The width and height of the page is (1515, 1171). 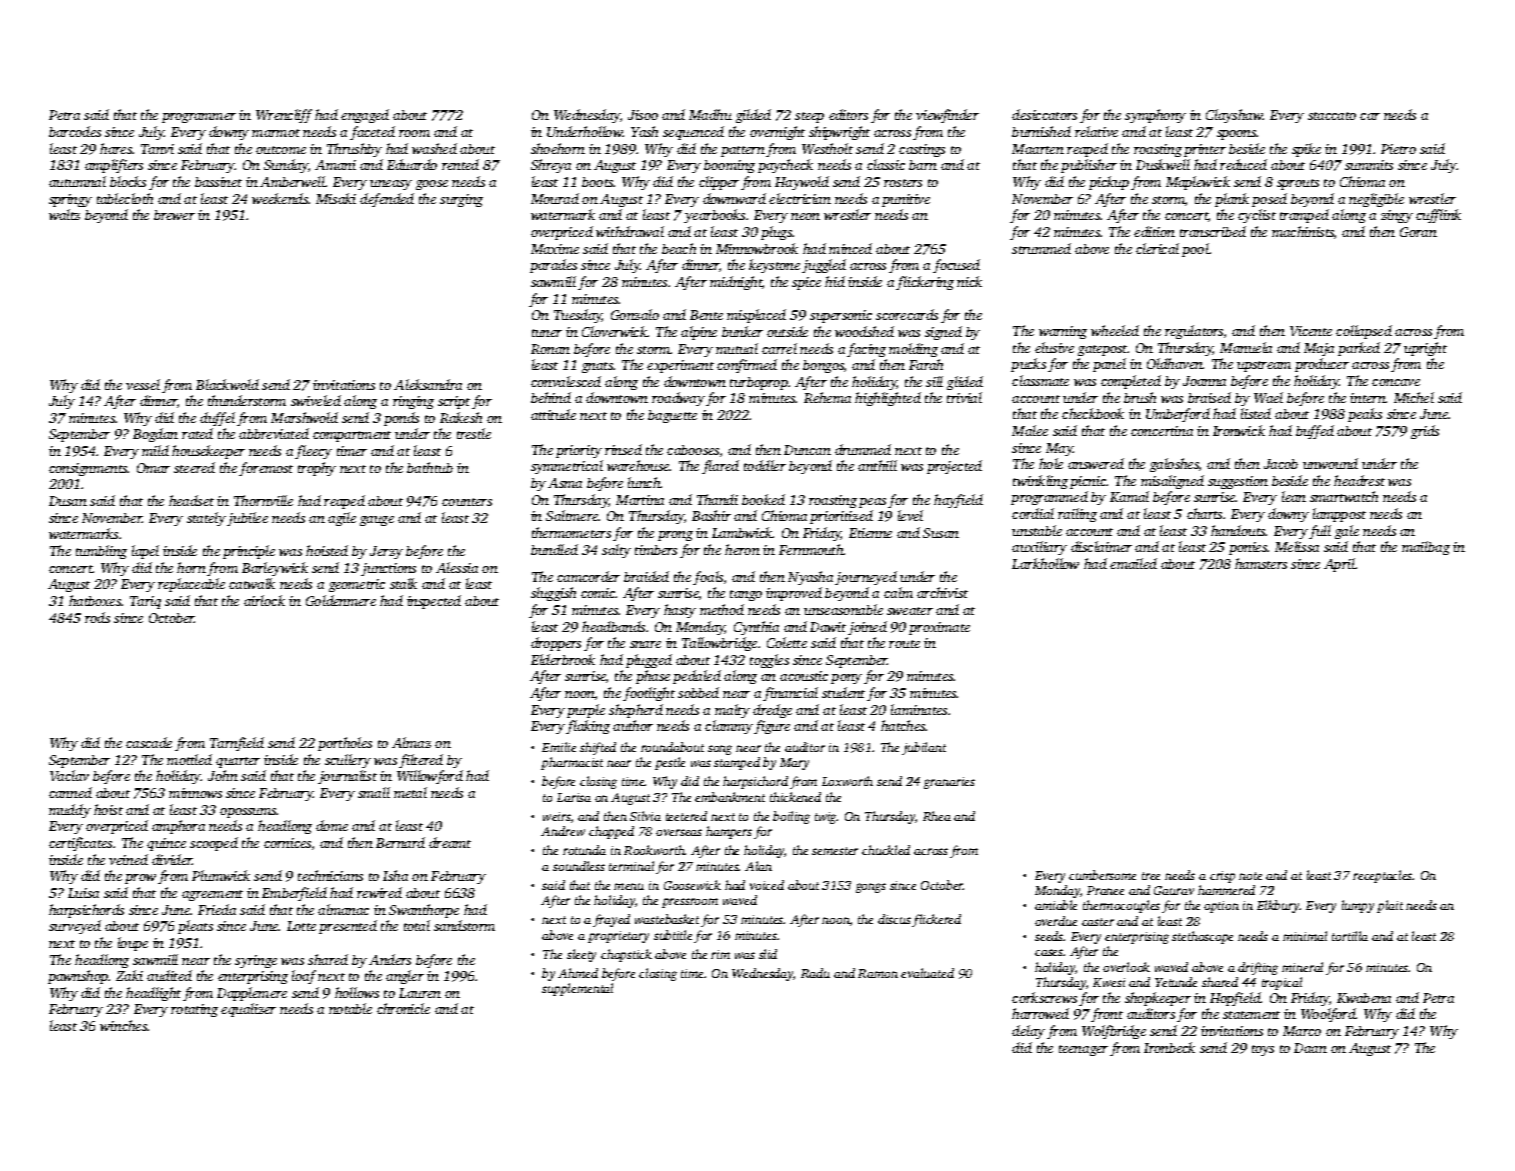 I want to click on Wrencliff, so click(x=284, y=116).
